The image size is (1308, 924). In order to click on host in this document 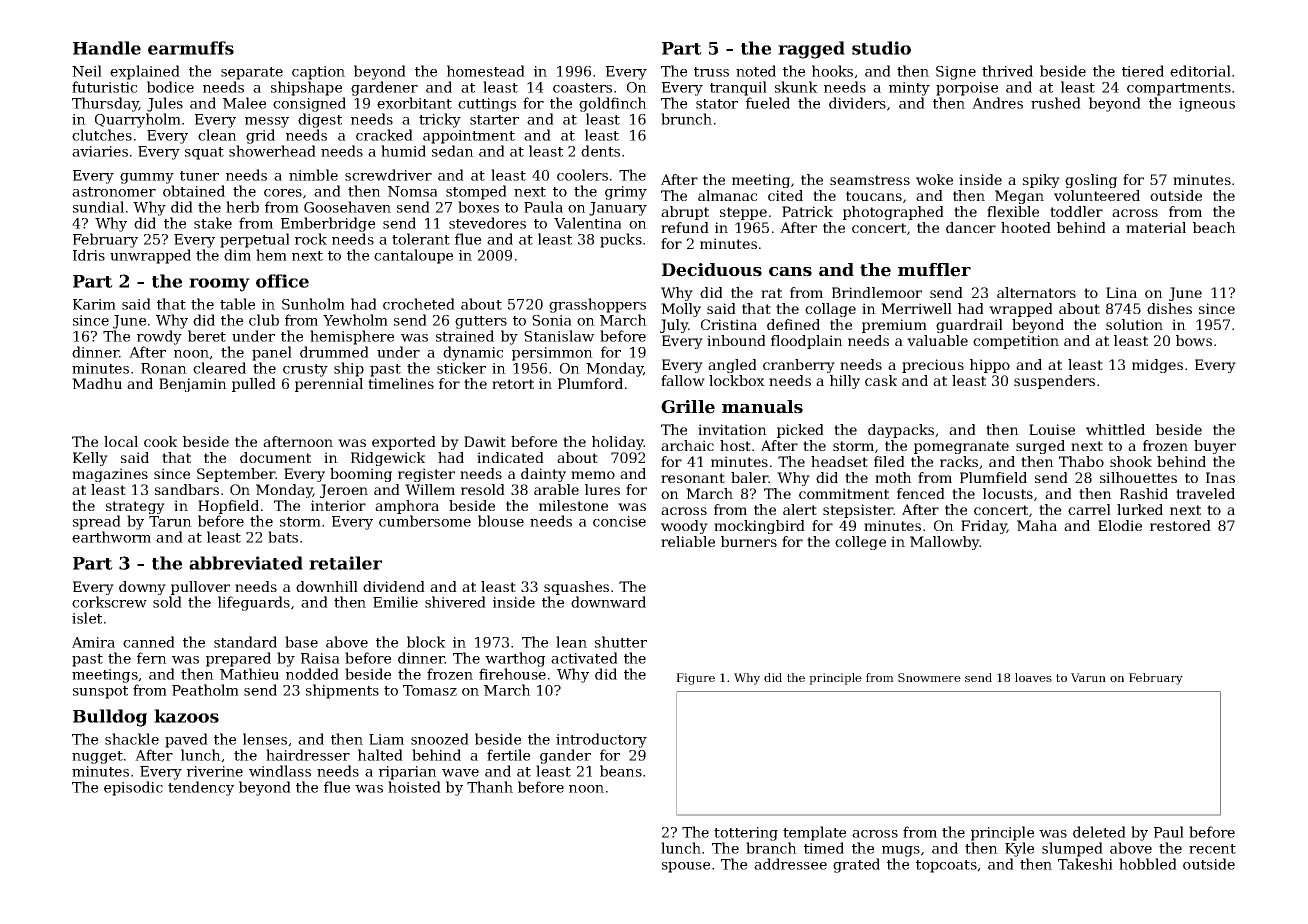, I will do `click(735, 445)`.
